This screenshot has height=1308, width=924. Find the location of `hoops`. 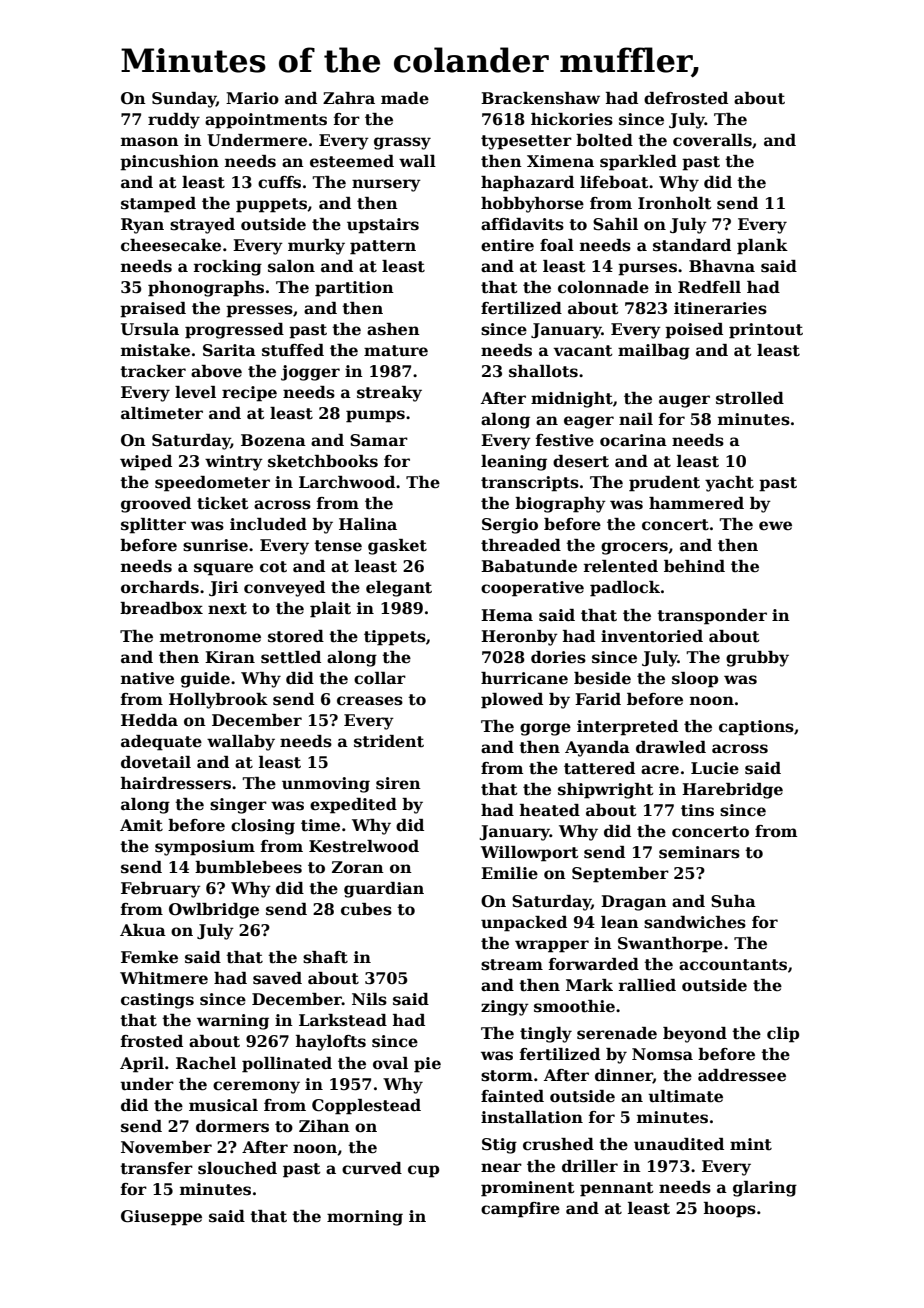

hoops is located at coordinates (730, 1210).
